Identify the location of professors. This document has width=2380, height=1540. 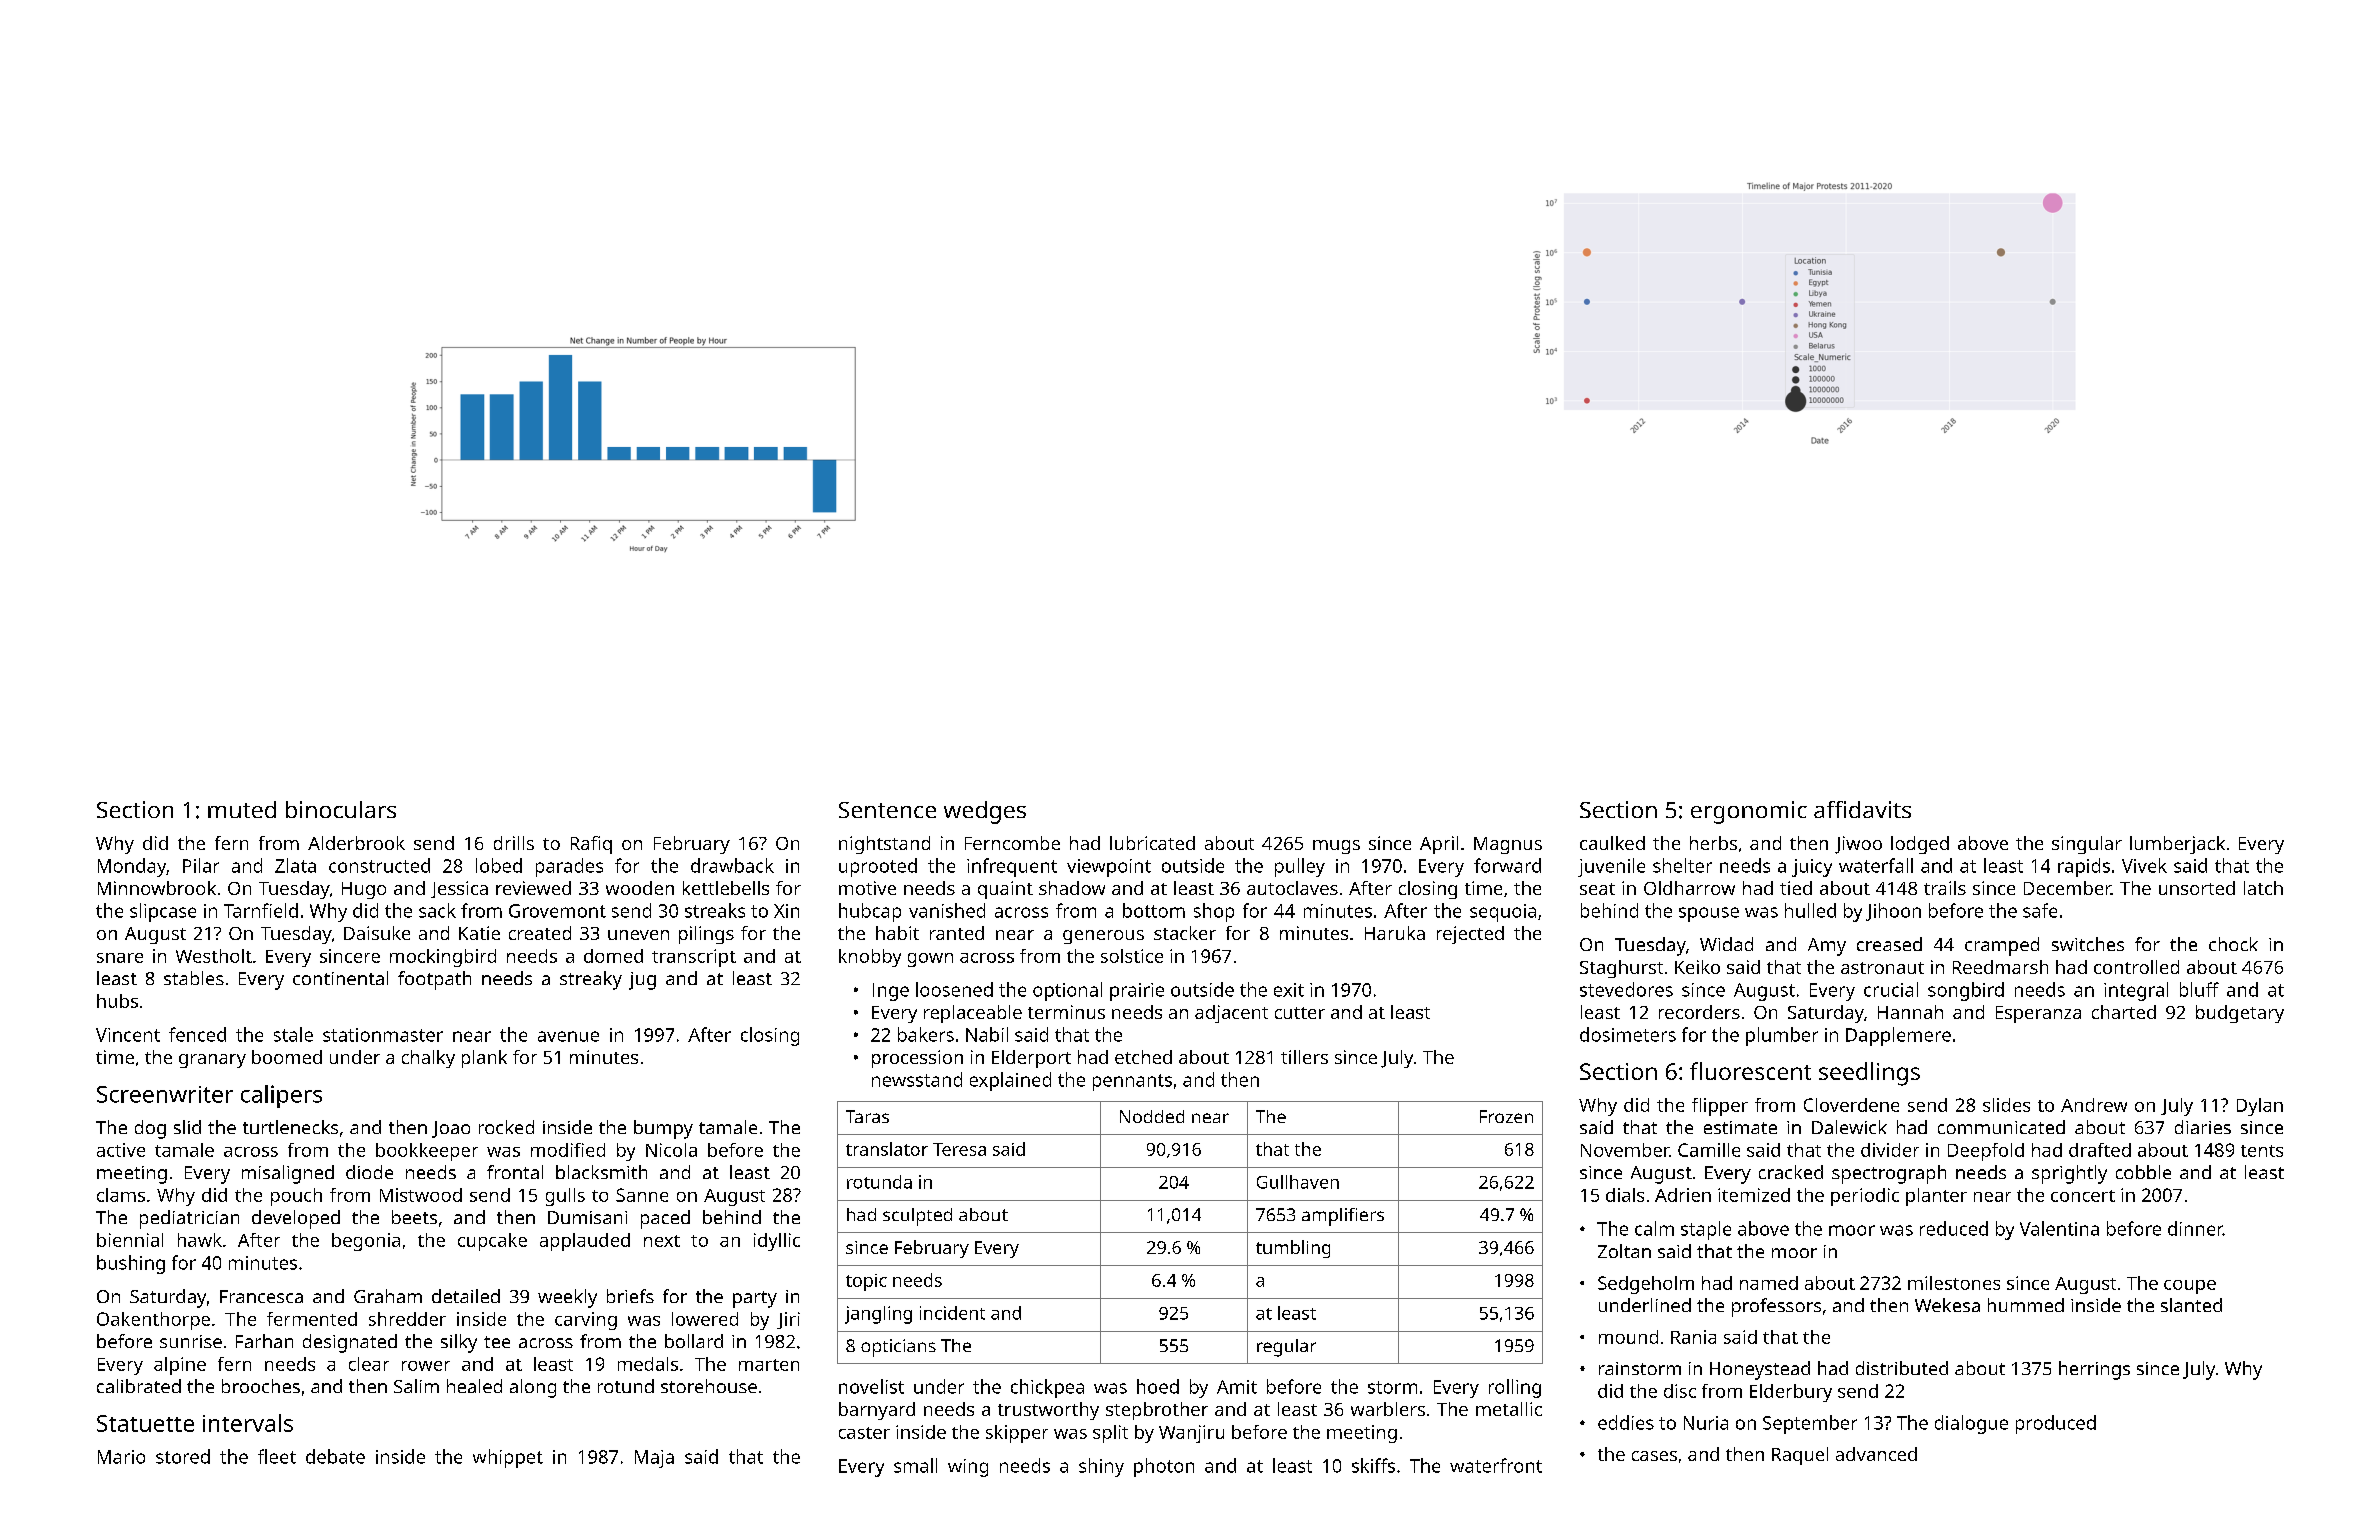
(1776, 1307).
